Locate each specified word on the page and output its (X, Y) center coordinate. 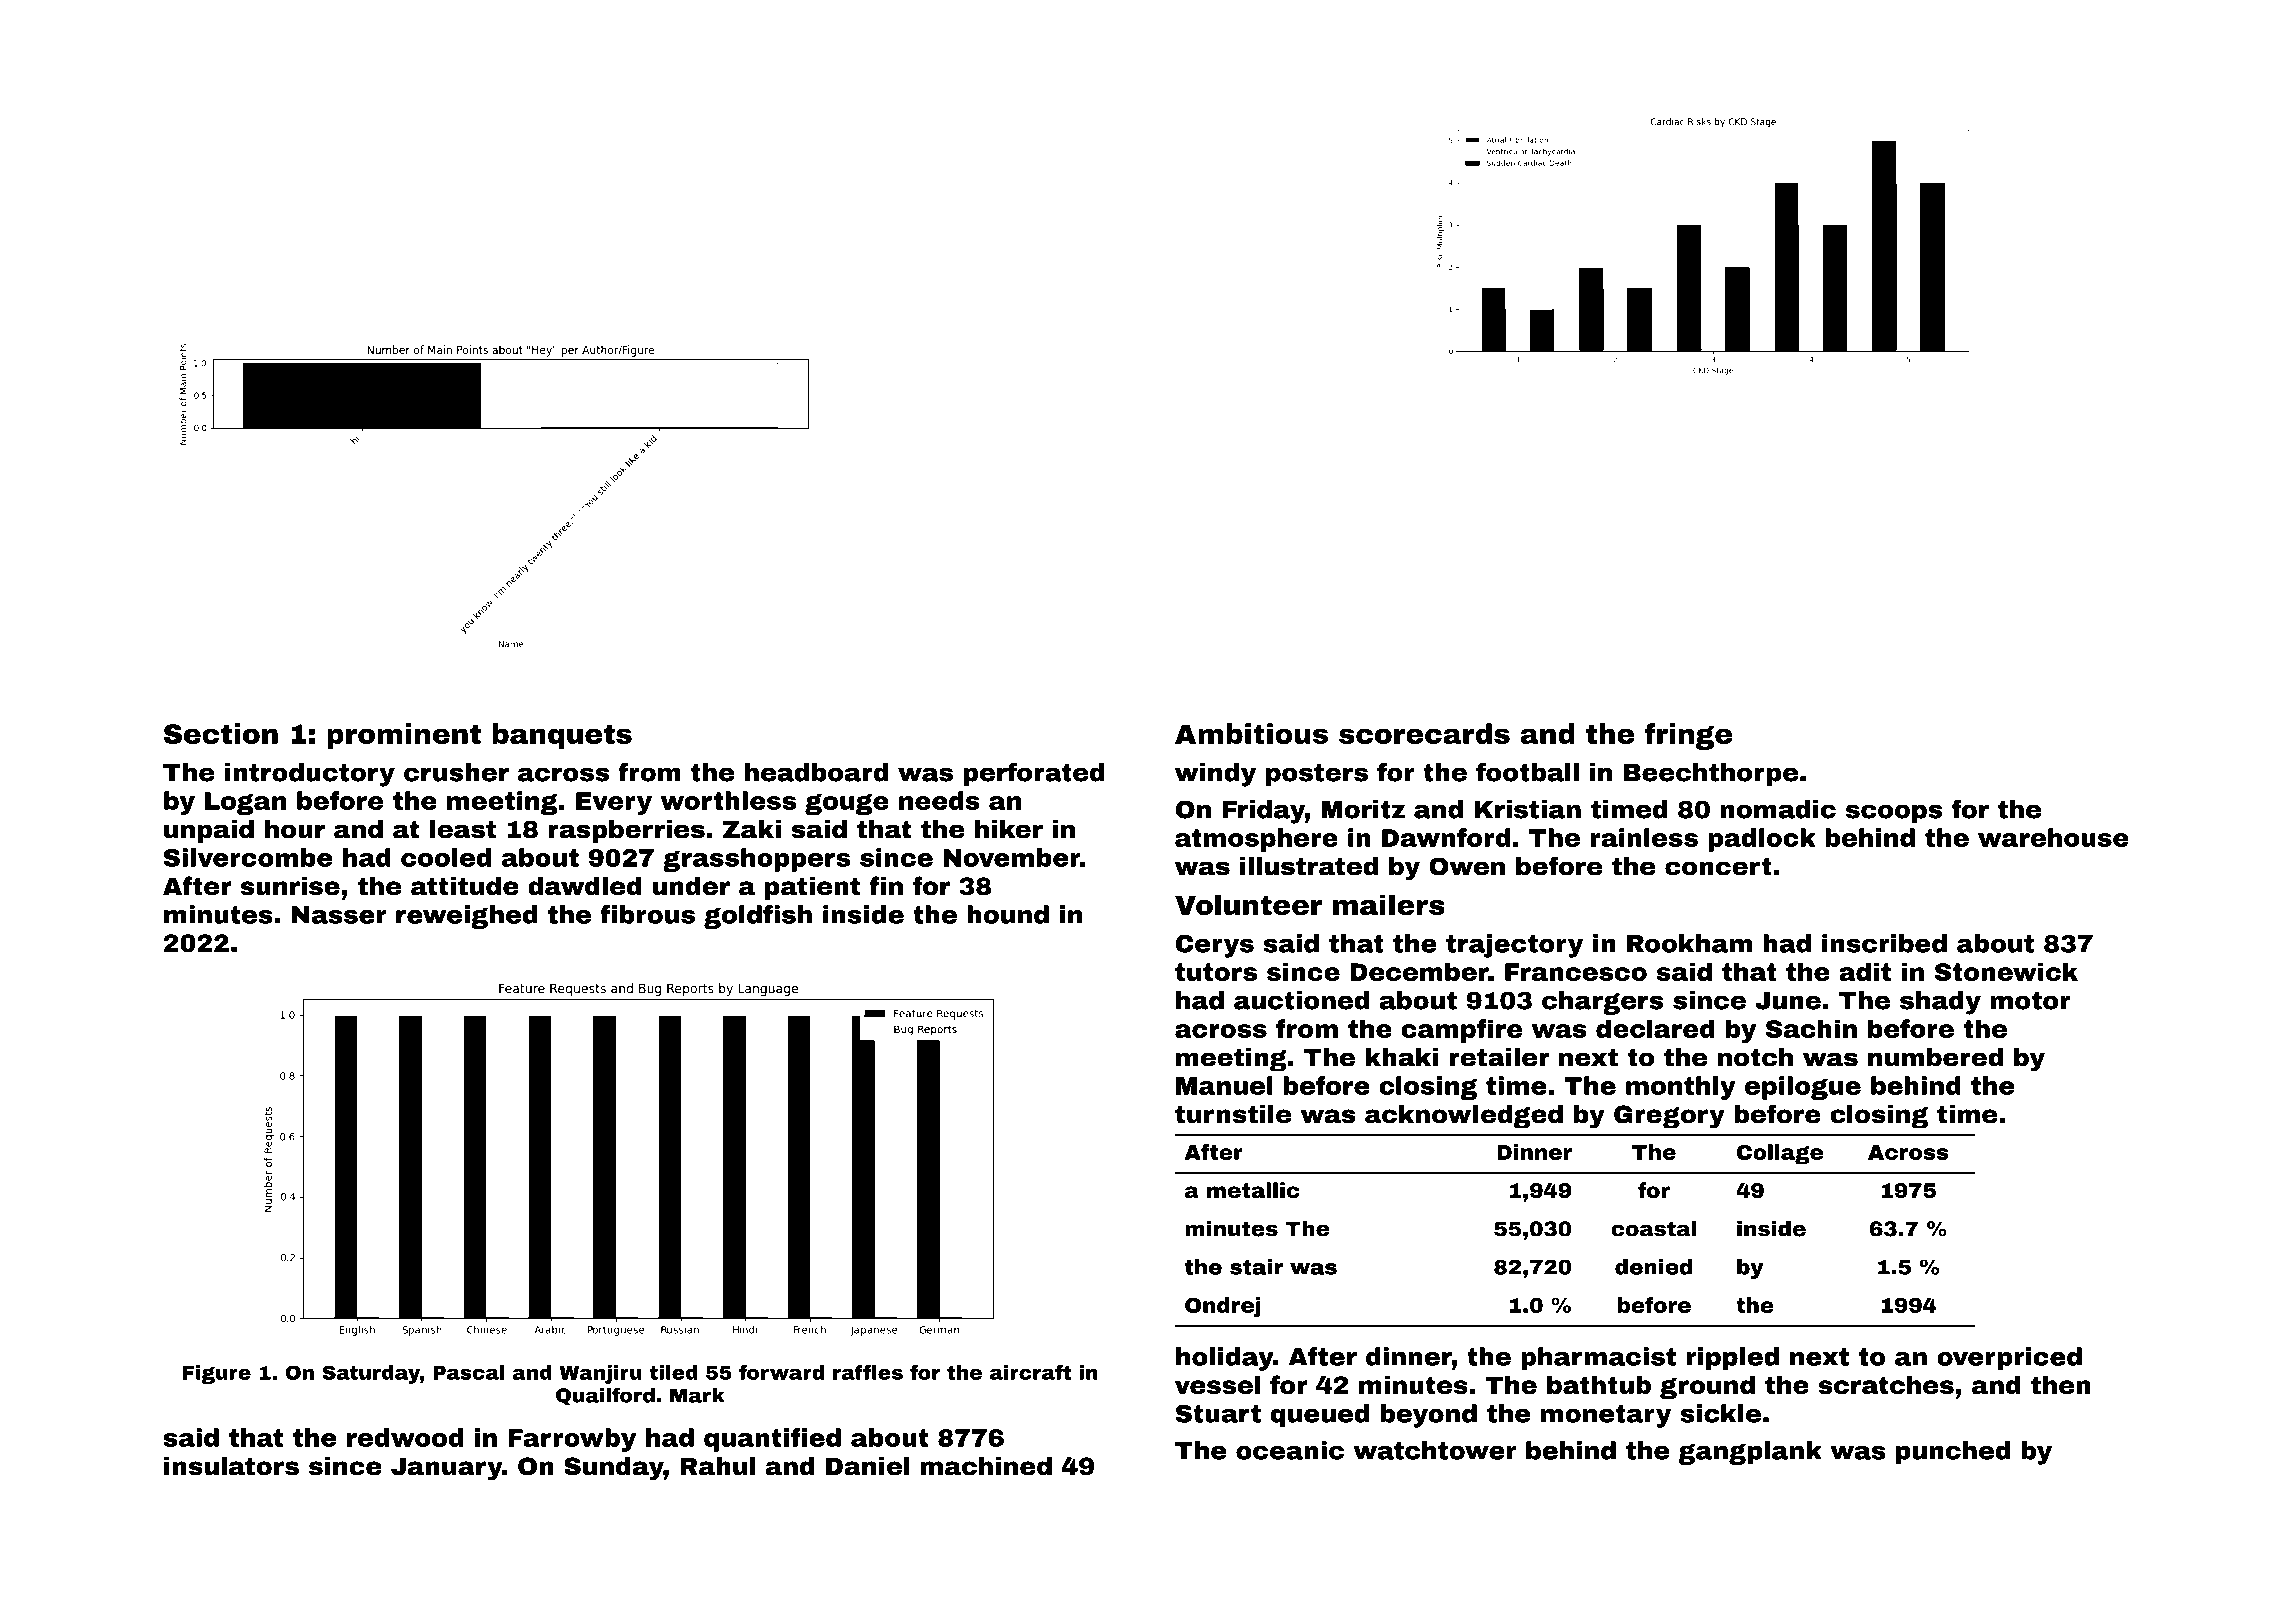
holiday (1224, 1359)
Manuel (1224, 1085)
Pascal (468, 1372)
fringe (1688, 736)
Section (221, 733)
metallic (1253, 1190)
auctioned (1301, 1000)
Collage (1780, 1154)
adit (1865, 971)
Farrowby (572, 1440)
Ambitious (1251, 733)
